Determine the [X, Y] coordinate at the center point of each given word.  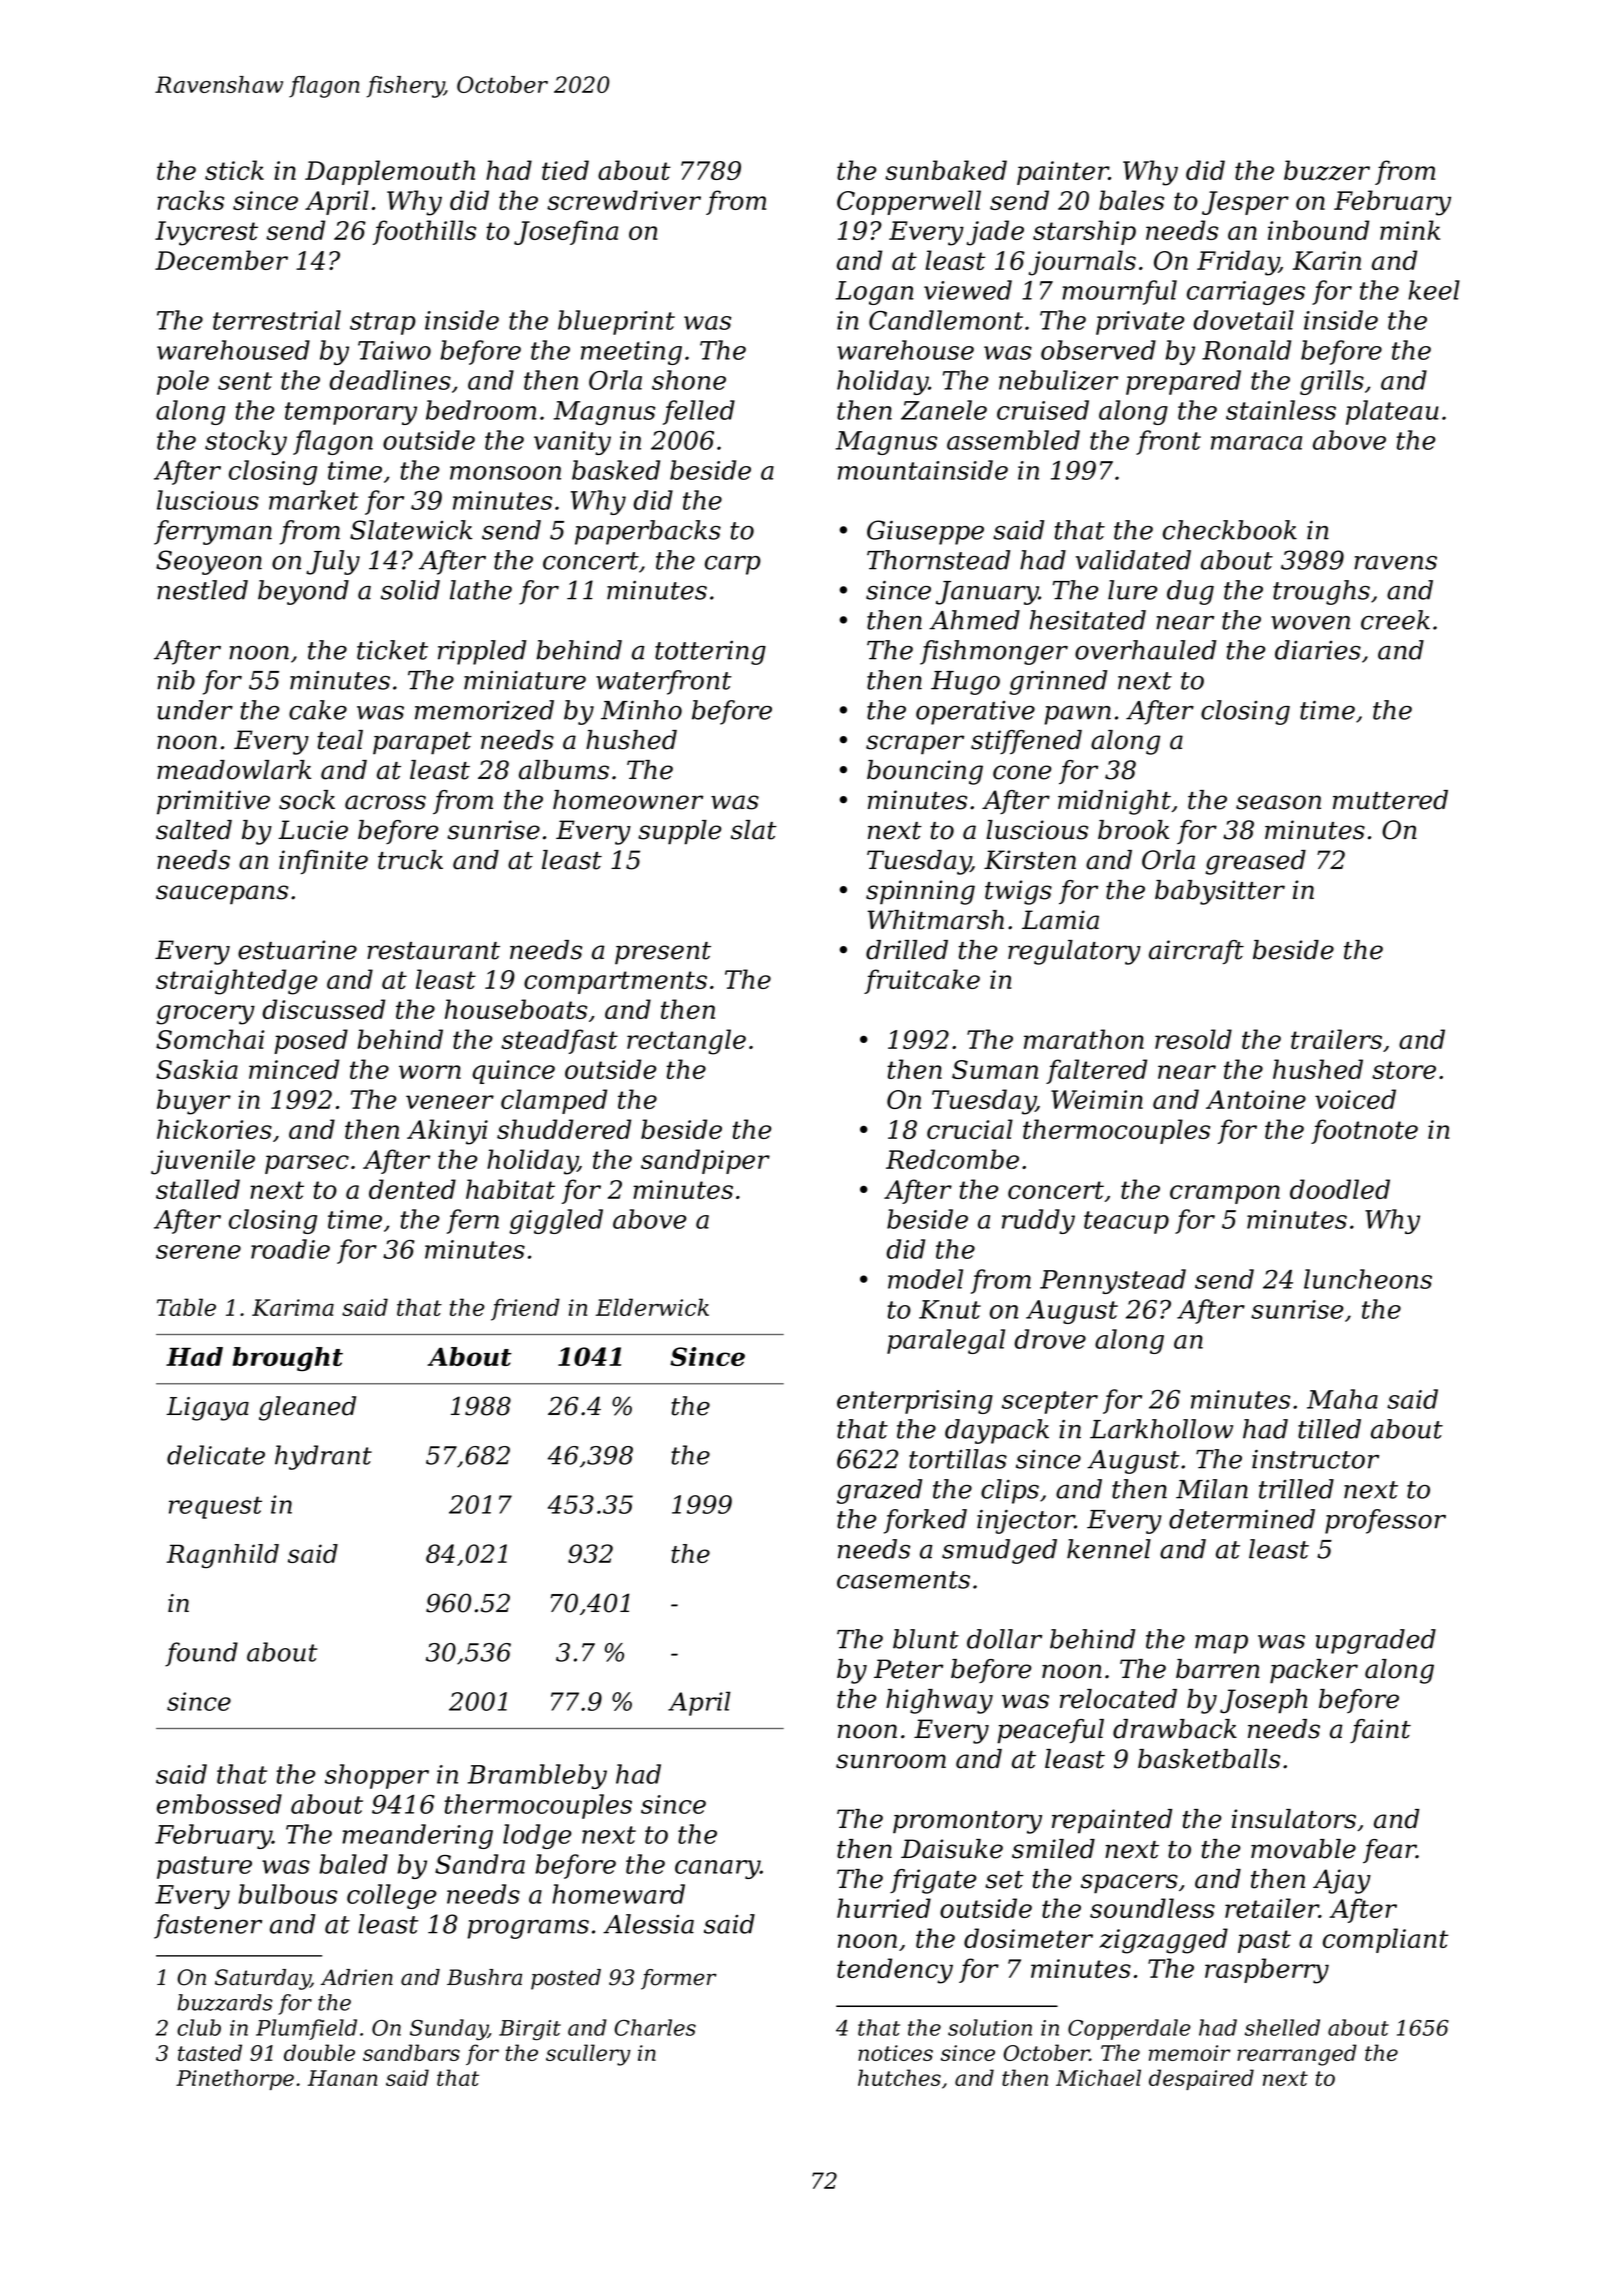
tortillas [958, 1459]
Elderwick [652, 1307]
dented [412, 1189]
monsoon [505, 473]
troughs [1321, 592]
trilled [1296, 1489]
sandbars [411, 2052]
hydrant [323, 1457]
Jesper [1245, 203]
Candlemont [946, 320]
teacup [1126, 1222]
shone [689, 380]
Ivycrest [206, 233]
